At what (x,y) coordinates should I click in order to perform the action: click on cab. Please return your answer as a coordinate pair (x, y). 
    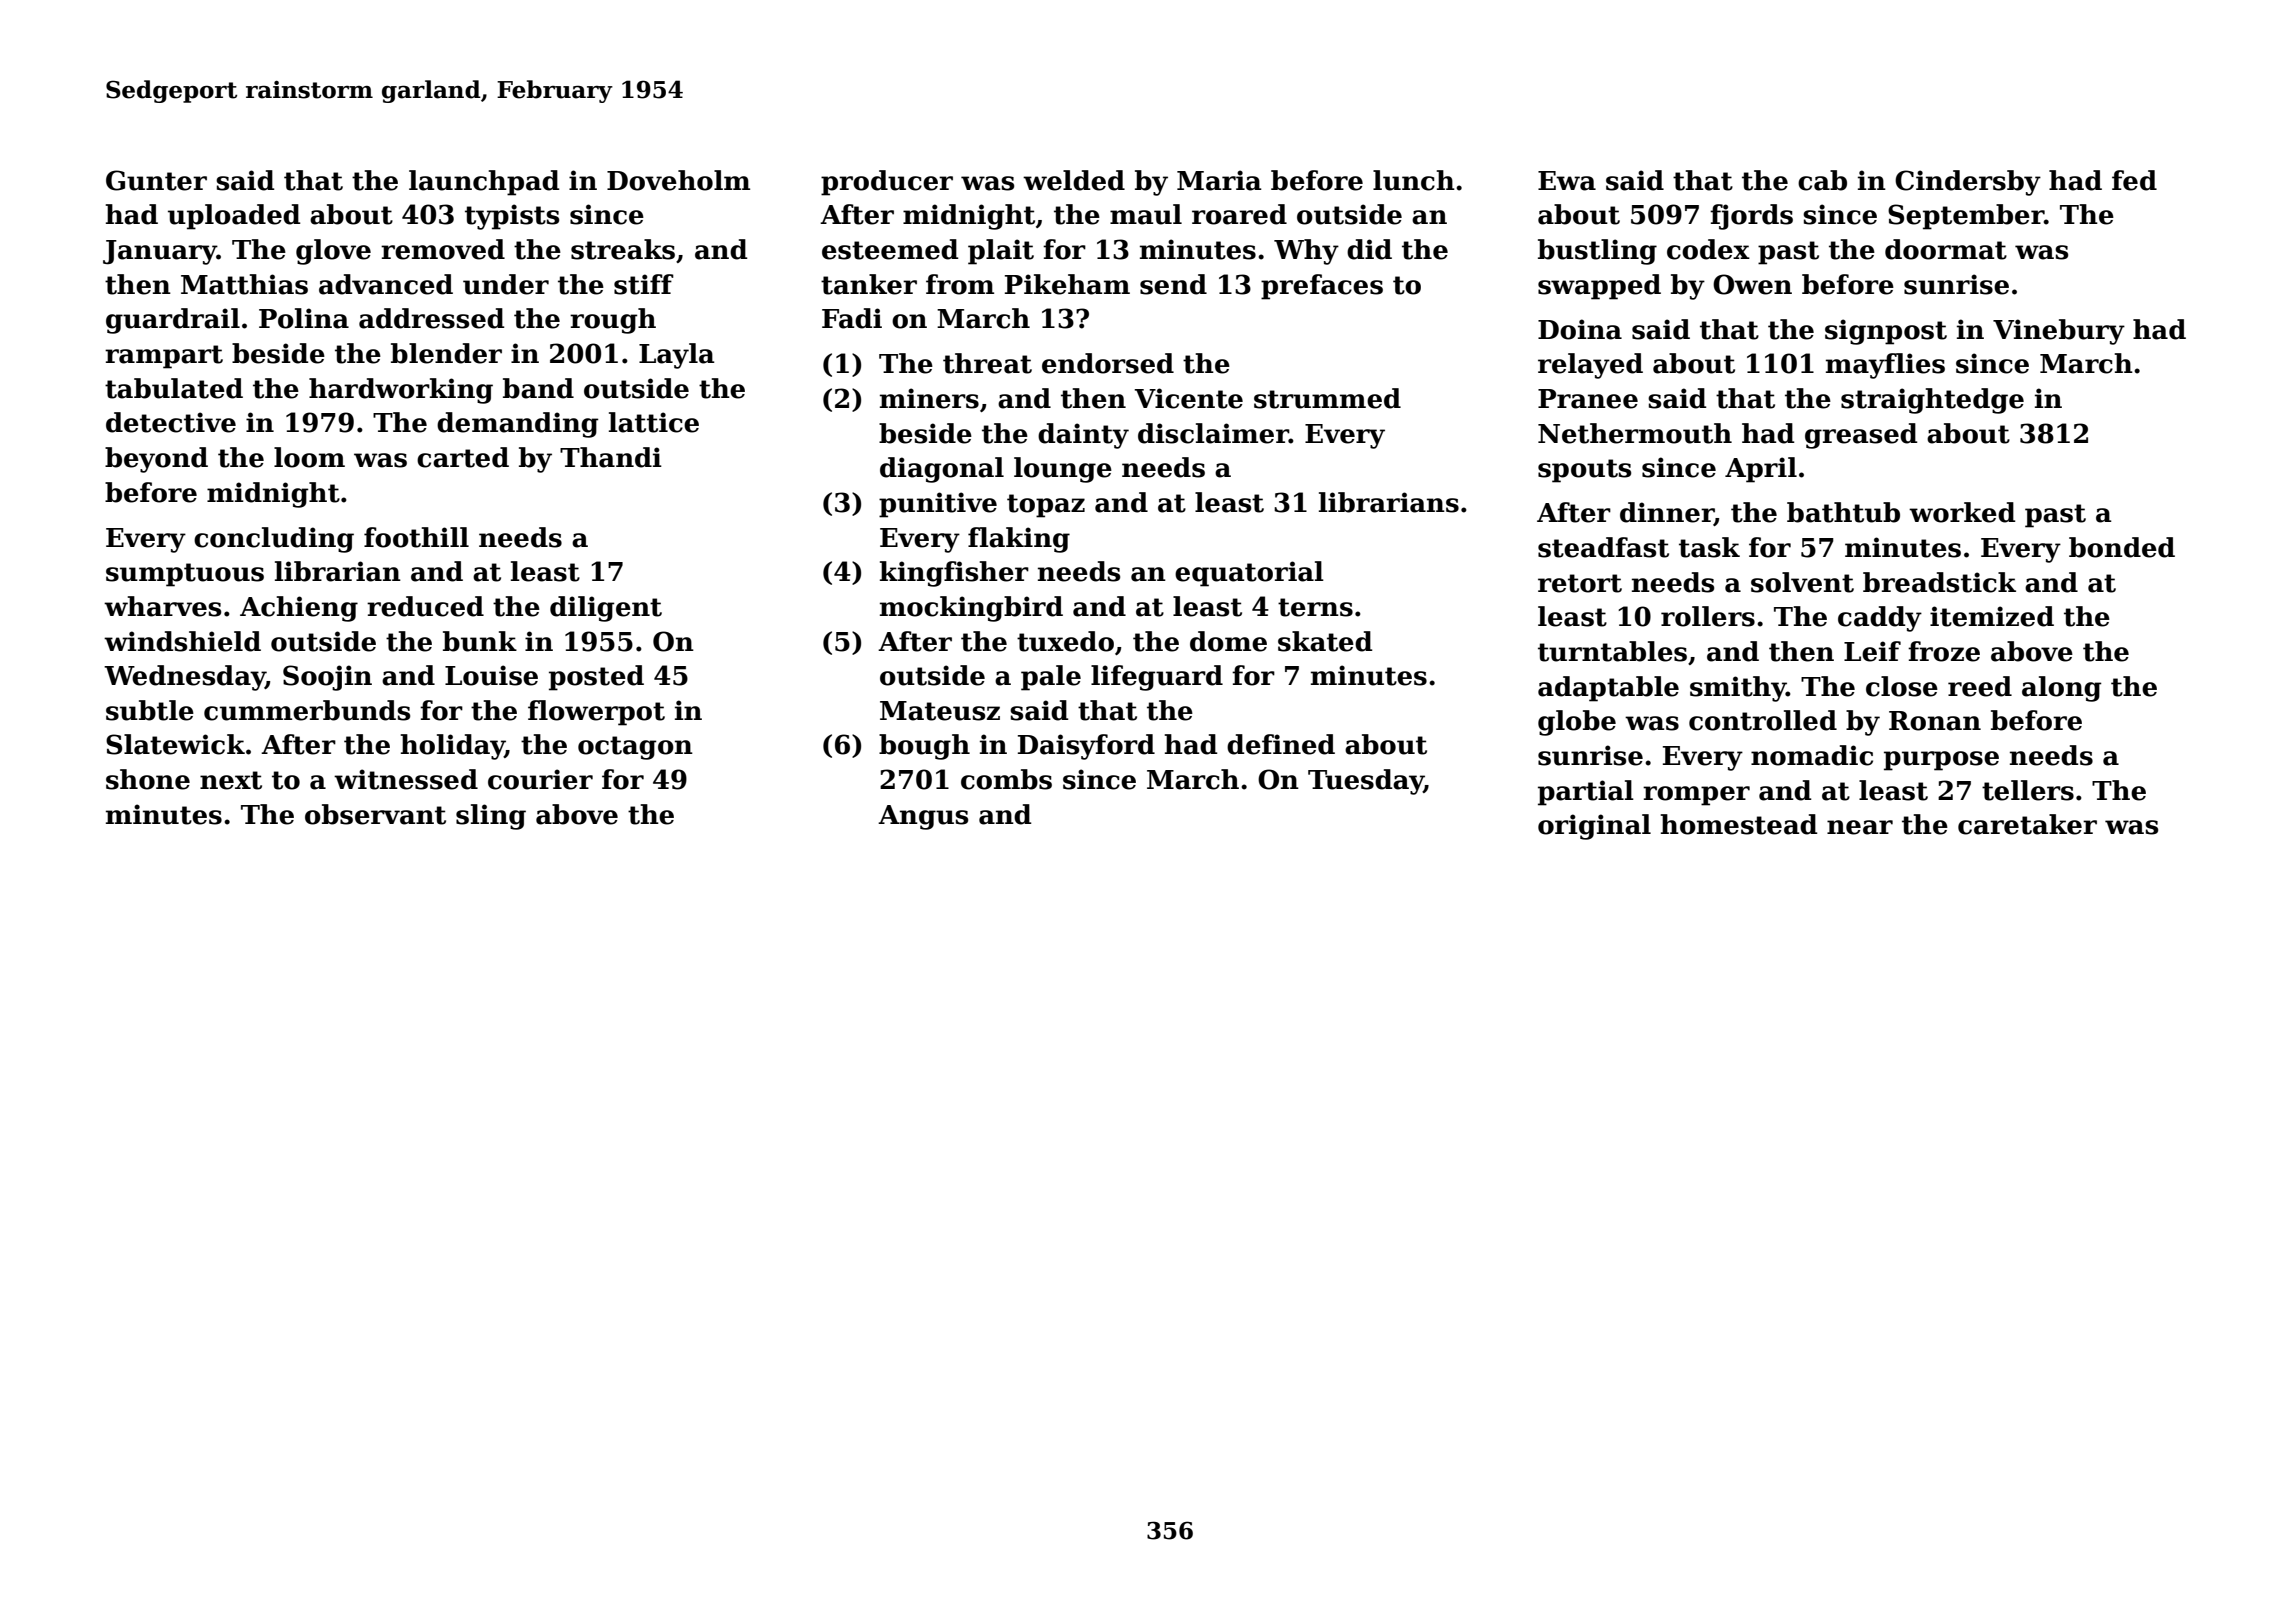
    Looking at the image, I should click on (1822, 180).
